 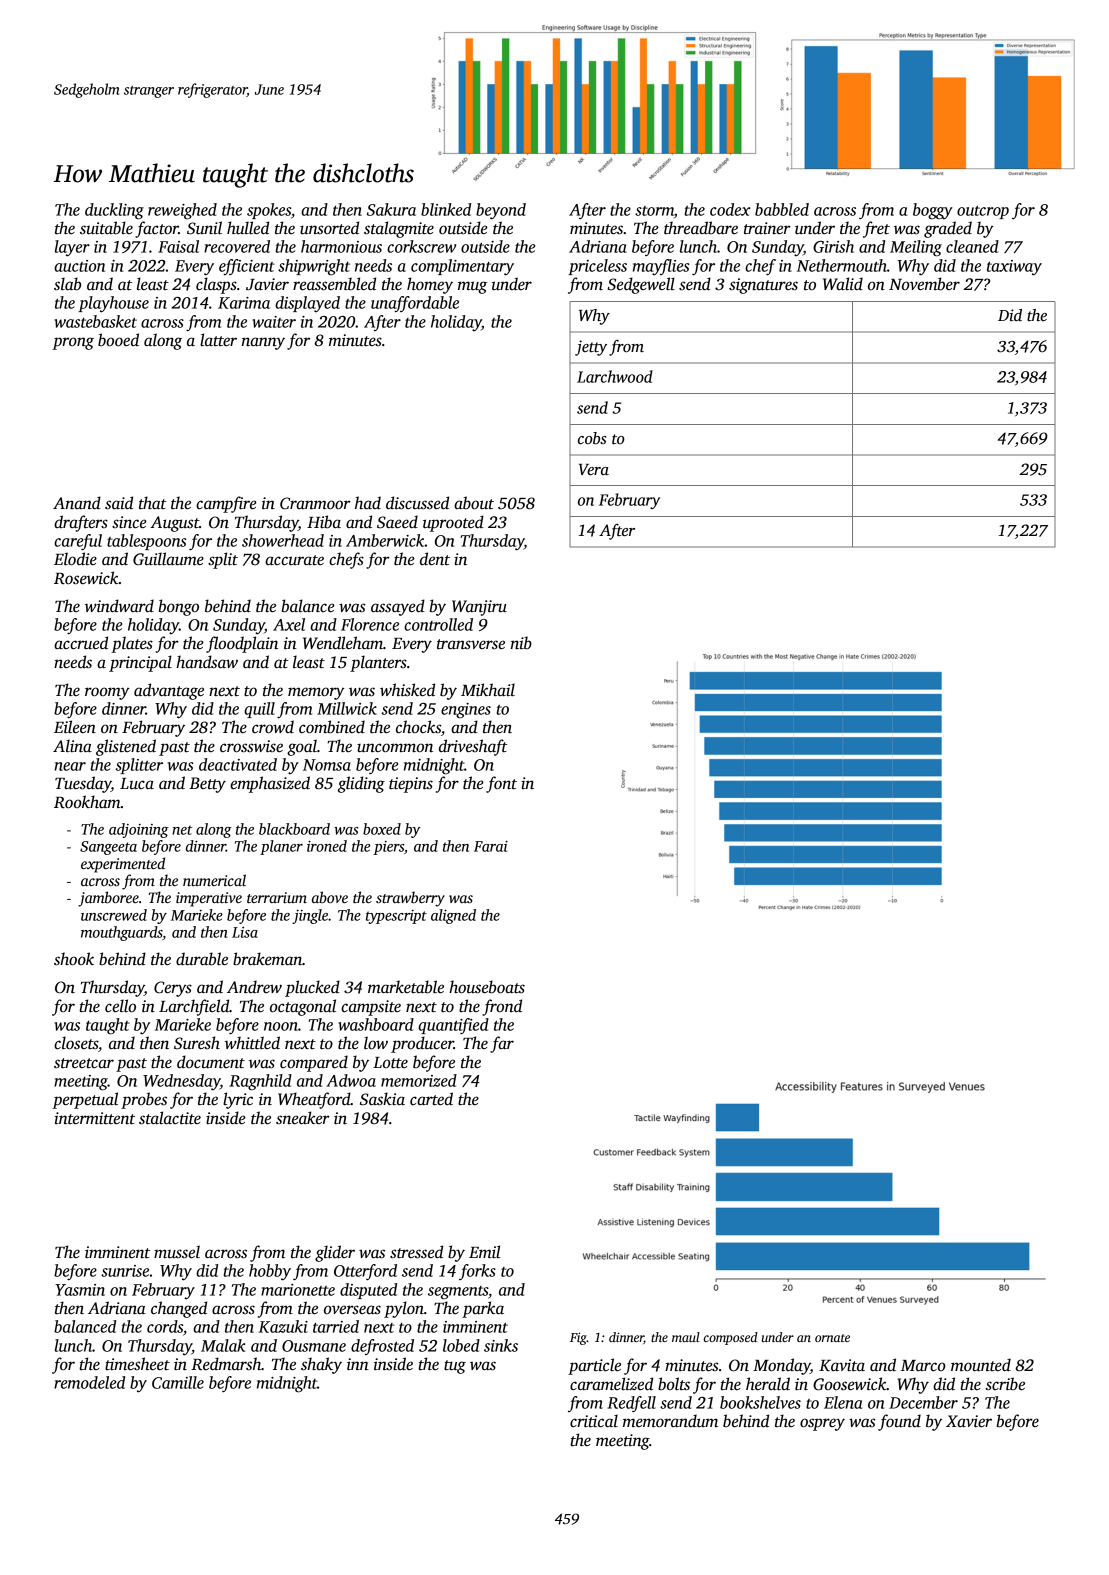 I want to click on nib, so click(x=521, y=643).
